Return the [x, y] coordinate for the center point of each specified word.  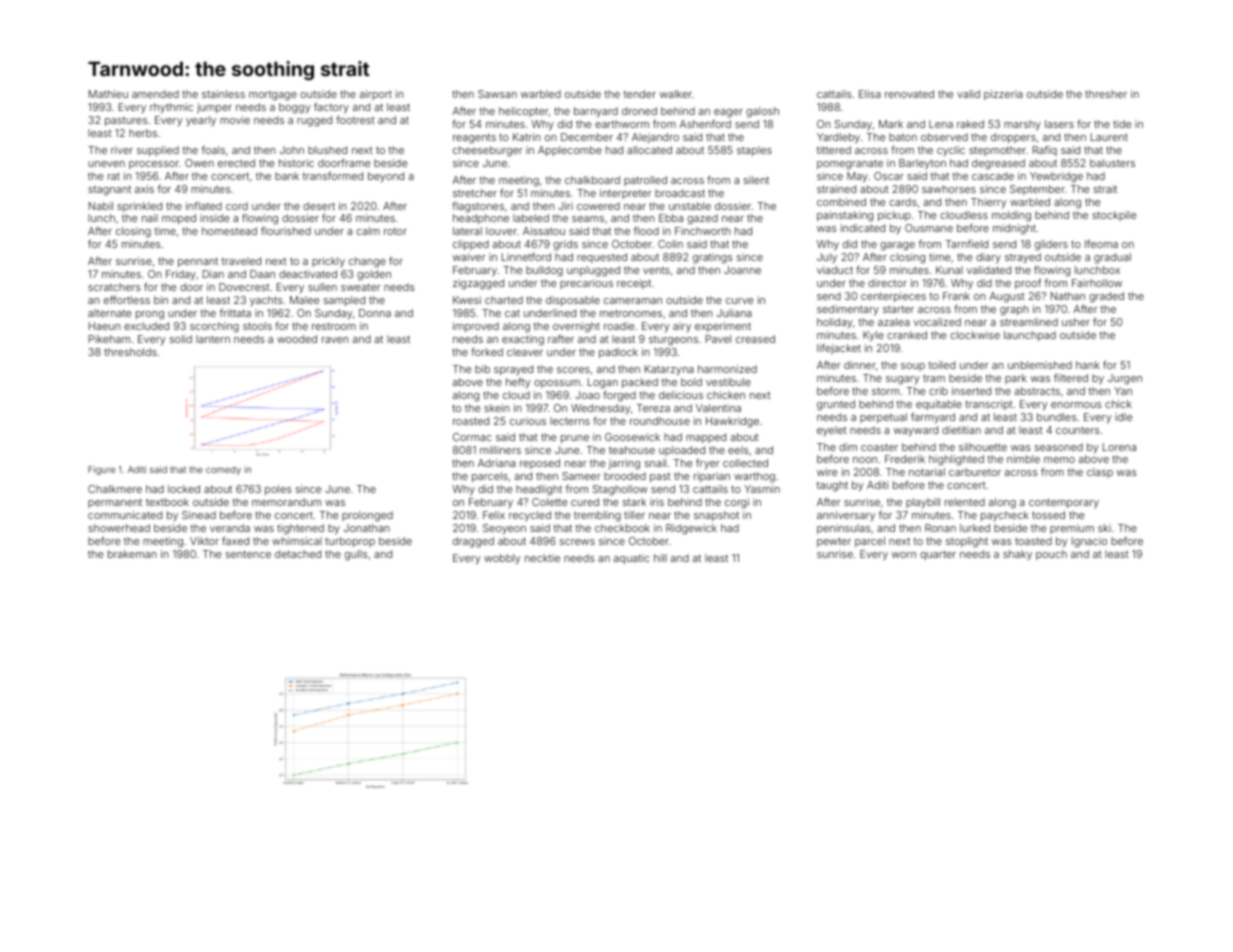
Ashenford [705, 123]
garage [897, 246]
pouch [1051, 555]
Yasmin [762, 489]
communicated [125, 515]
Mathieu [108, 94]
